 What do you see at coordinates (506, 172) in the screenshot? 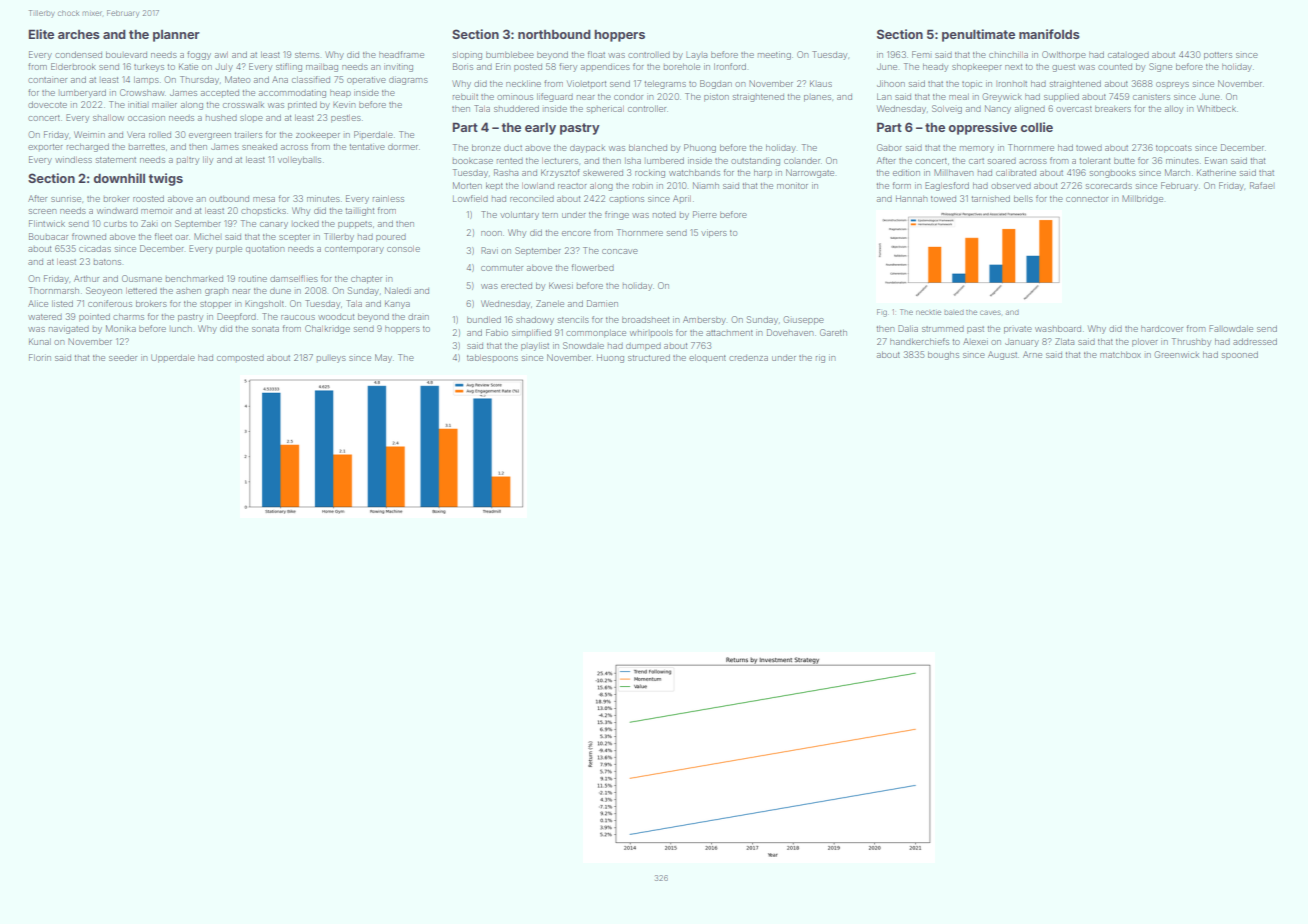
I see `Rasha` at bounding box center [506, 172].
